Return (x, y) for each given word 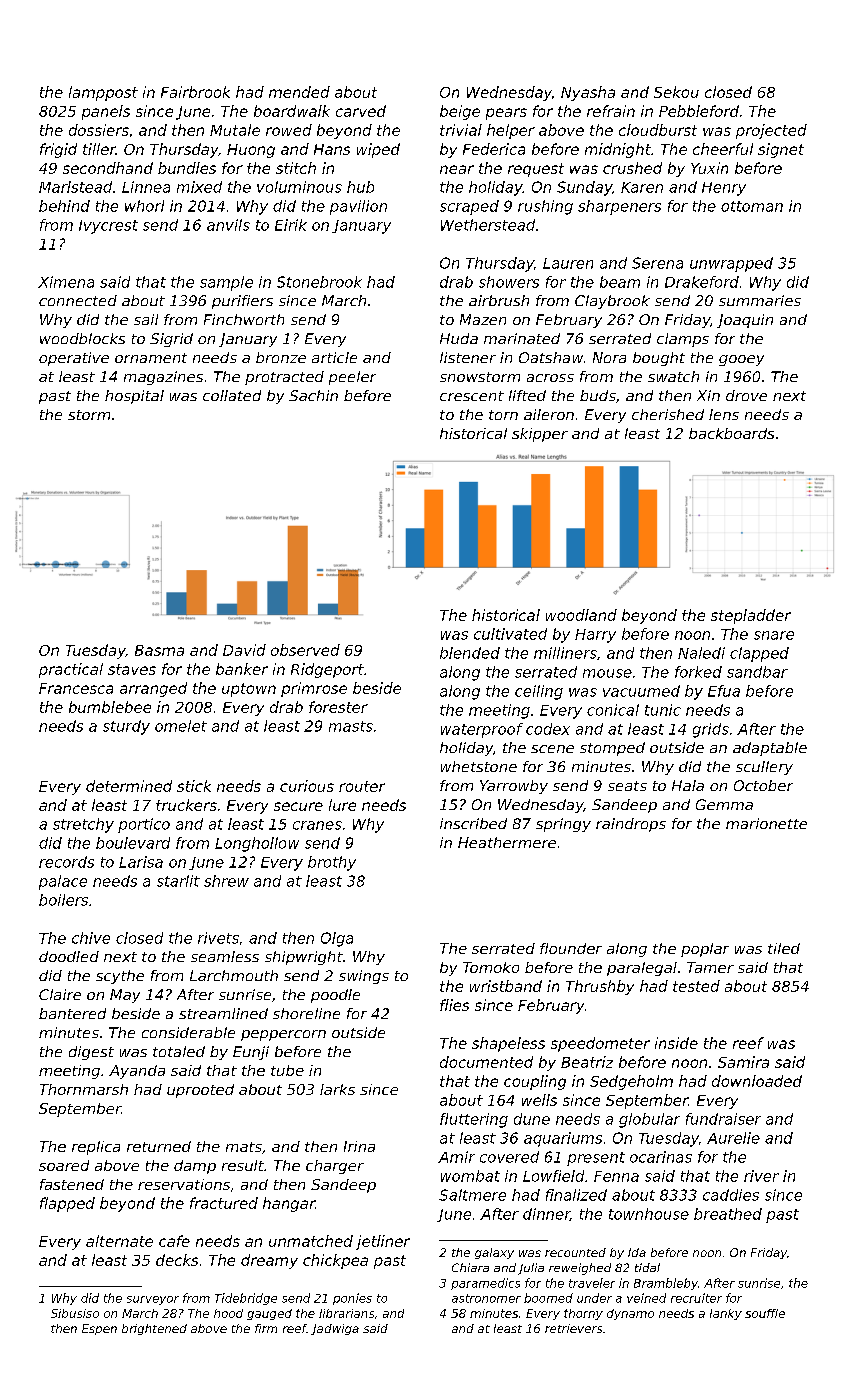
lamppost (103, 93)
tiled (784, 948)
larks (337, 1089)
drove (746, 395)
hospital (134, 397)
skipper (540, 435)
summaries (760, 300)
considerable (188, 1032)
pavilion (358, 207)
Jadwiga (335, 1329)
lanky (726, 1314)
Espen (99, 1329)
